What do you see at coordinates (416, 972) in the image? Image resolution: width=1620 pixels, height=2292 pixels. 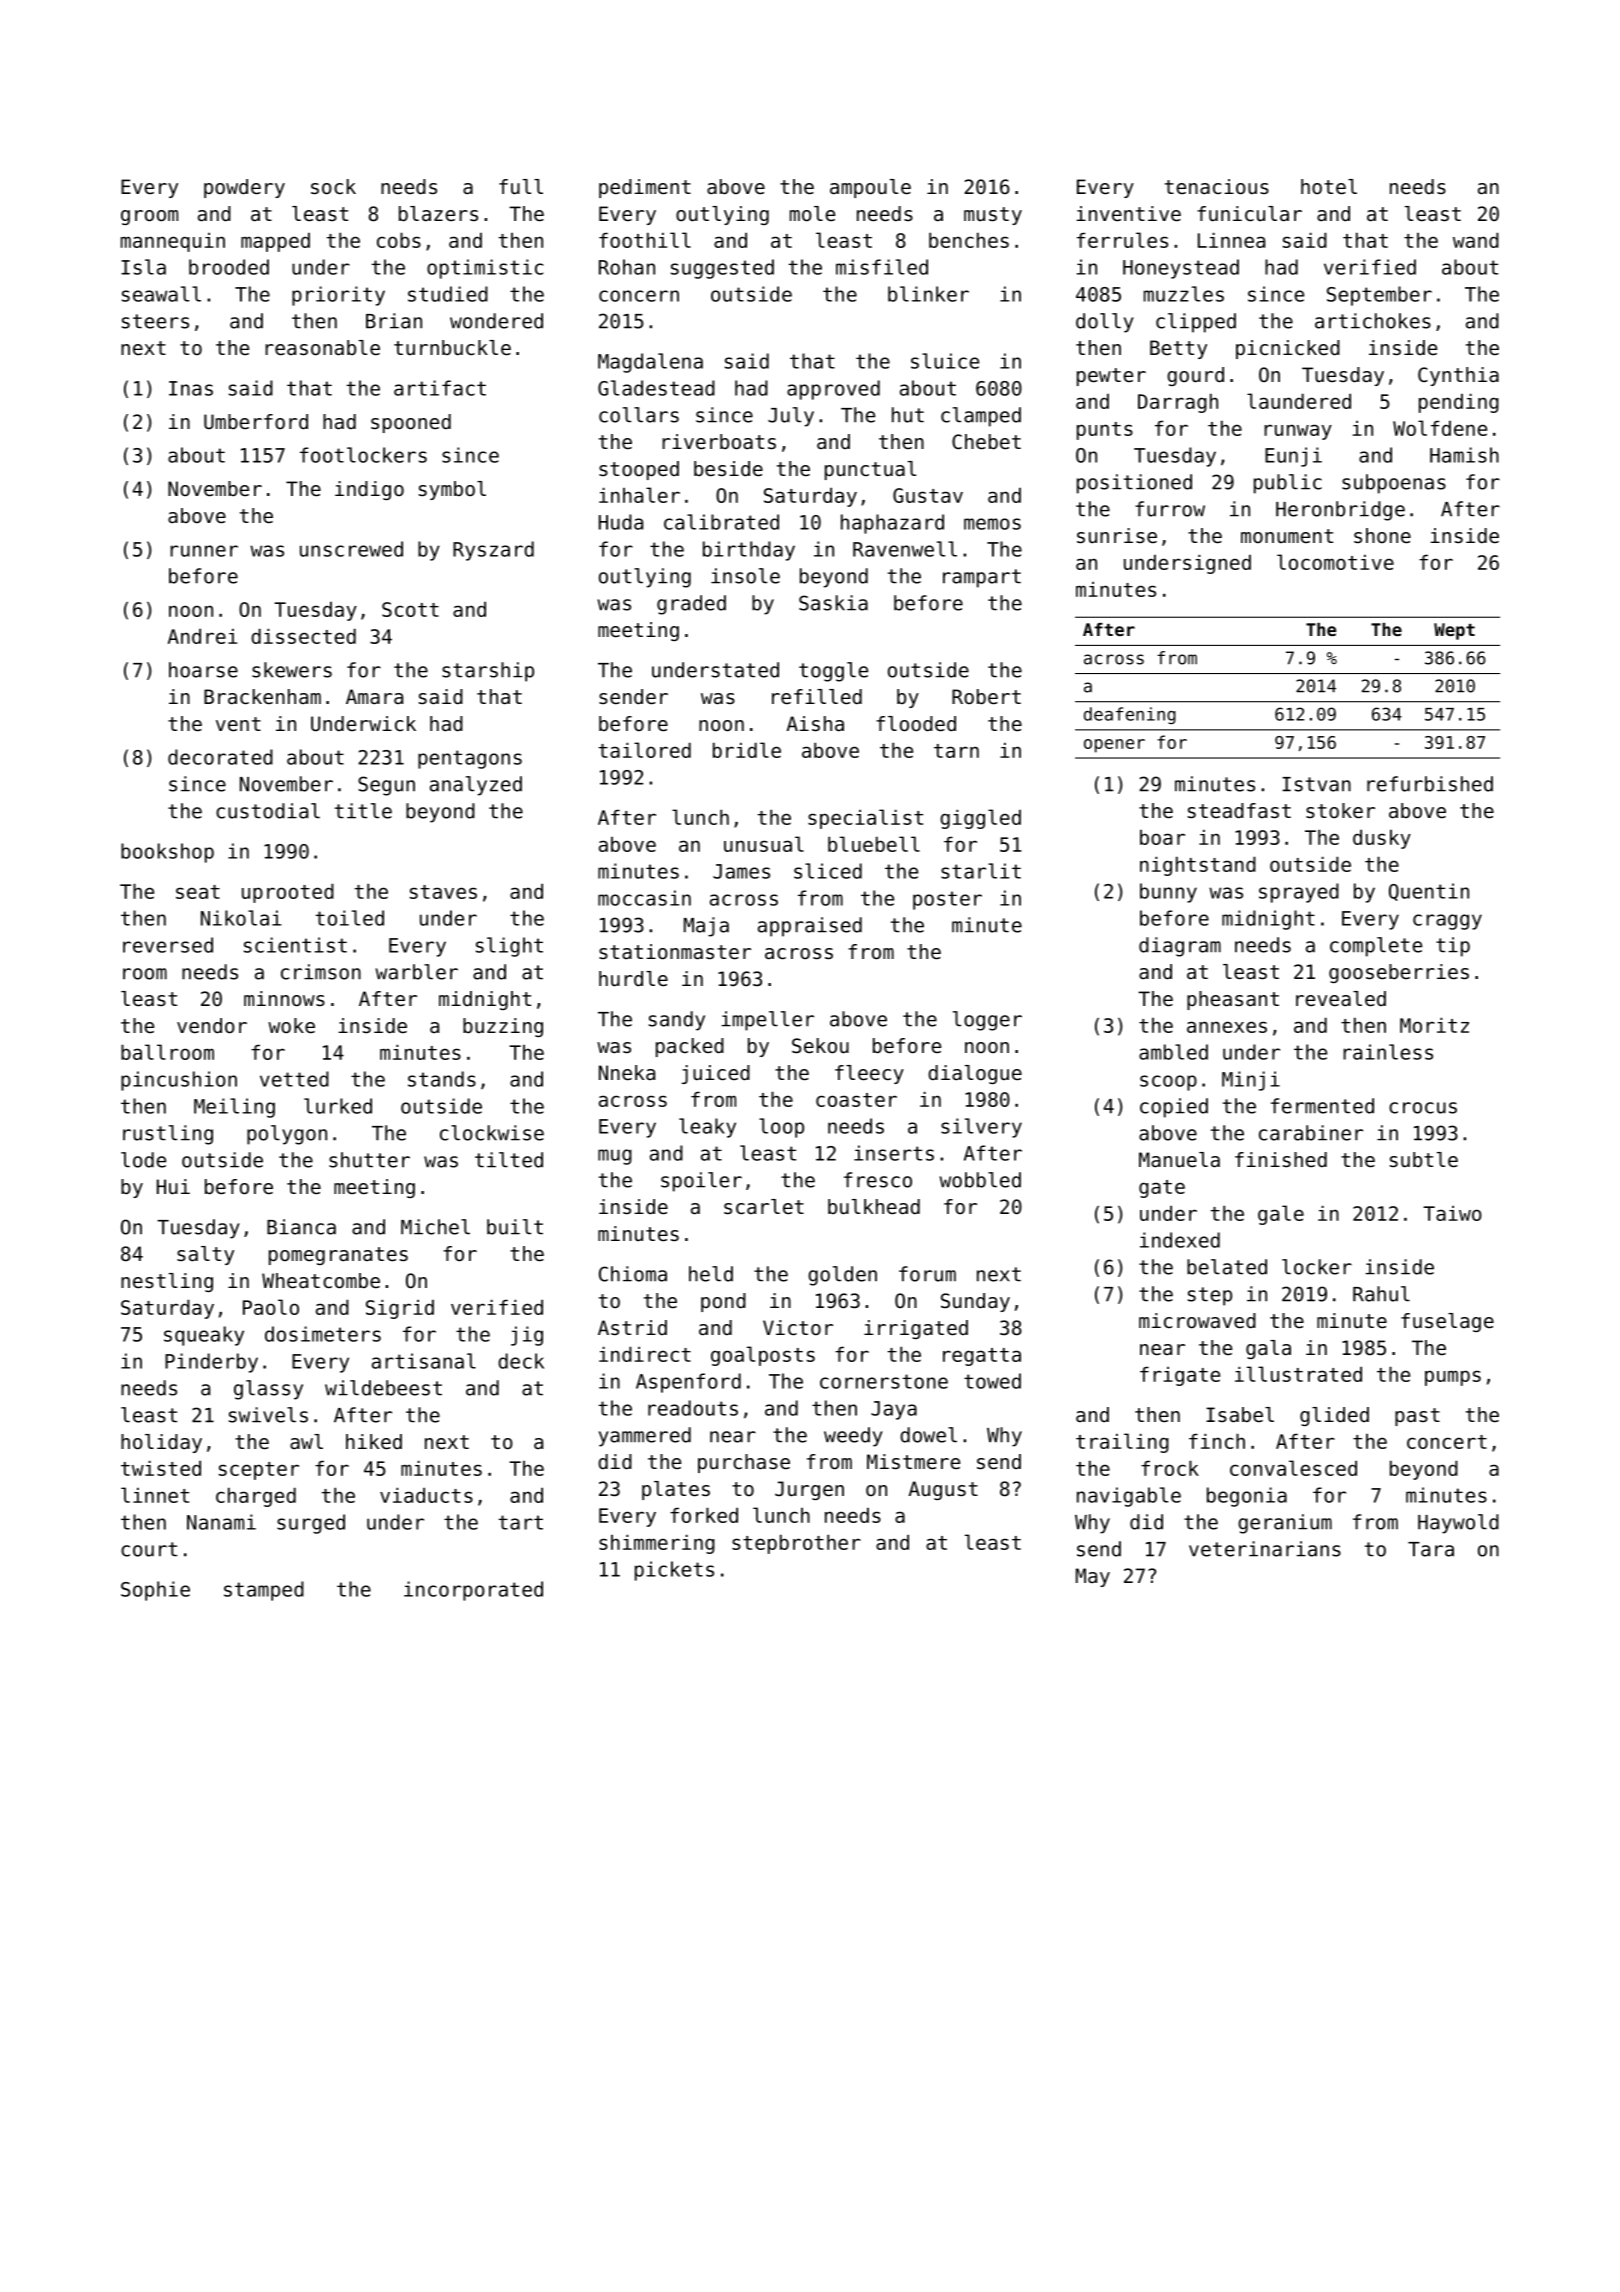 I see `warbler` at bounding box center [416, 972].
